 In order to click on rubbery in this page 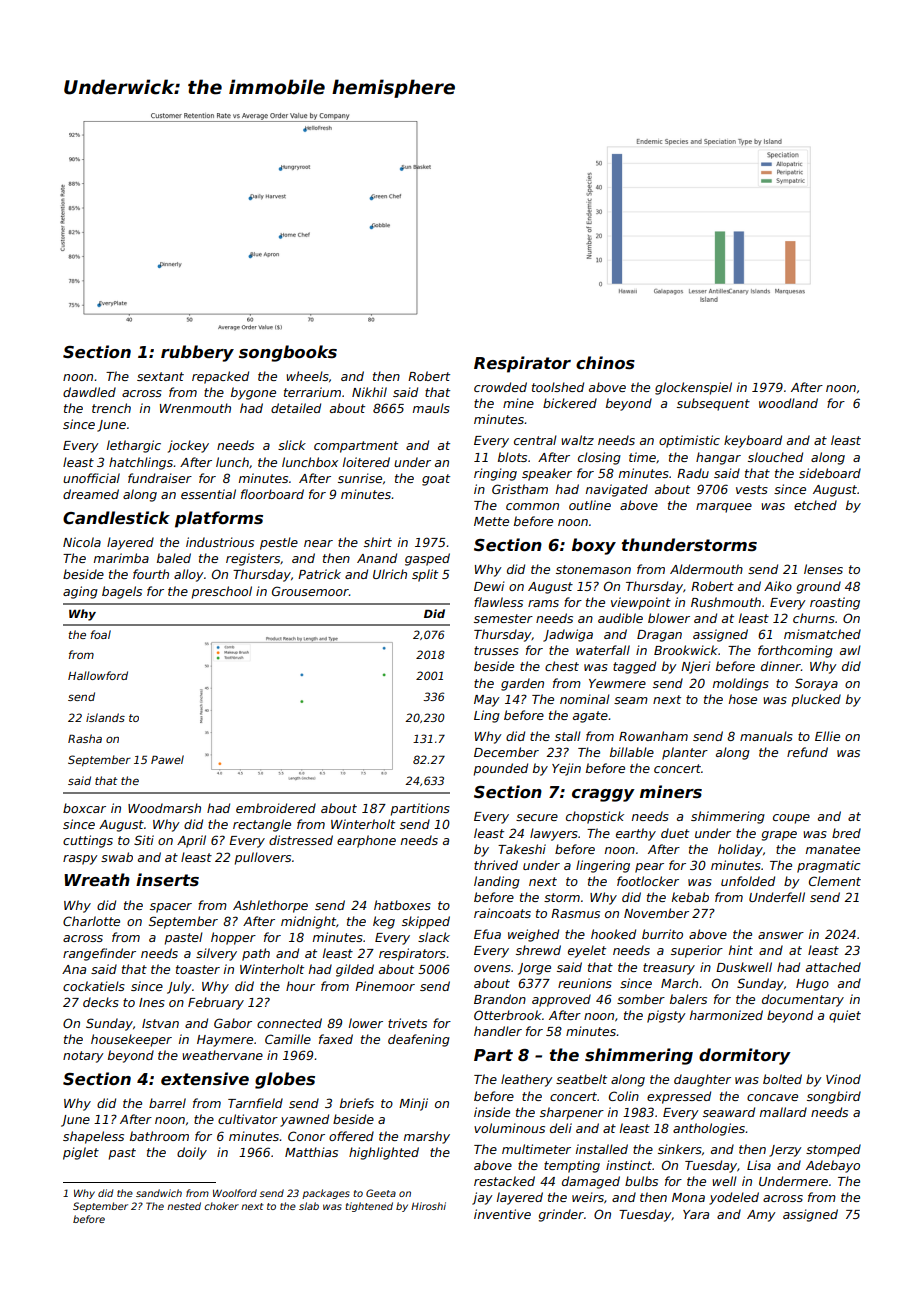, I will do `click(197, 353)`.
